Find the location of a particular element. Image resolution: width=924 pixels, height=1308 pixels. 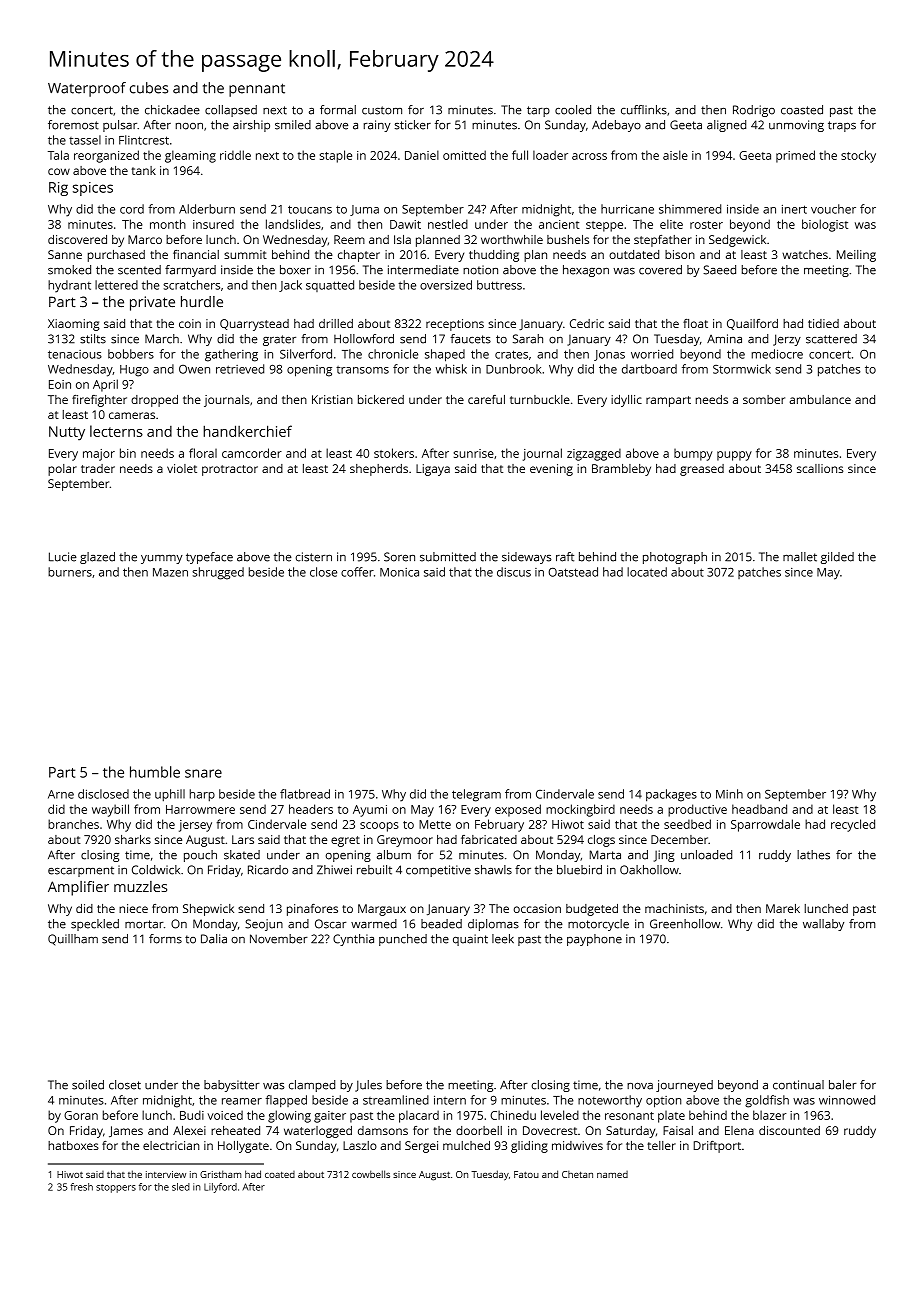

cowbells is located at coordinates (371, 1174).
